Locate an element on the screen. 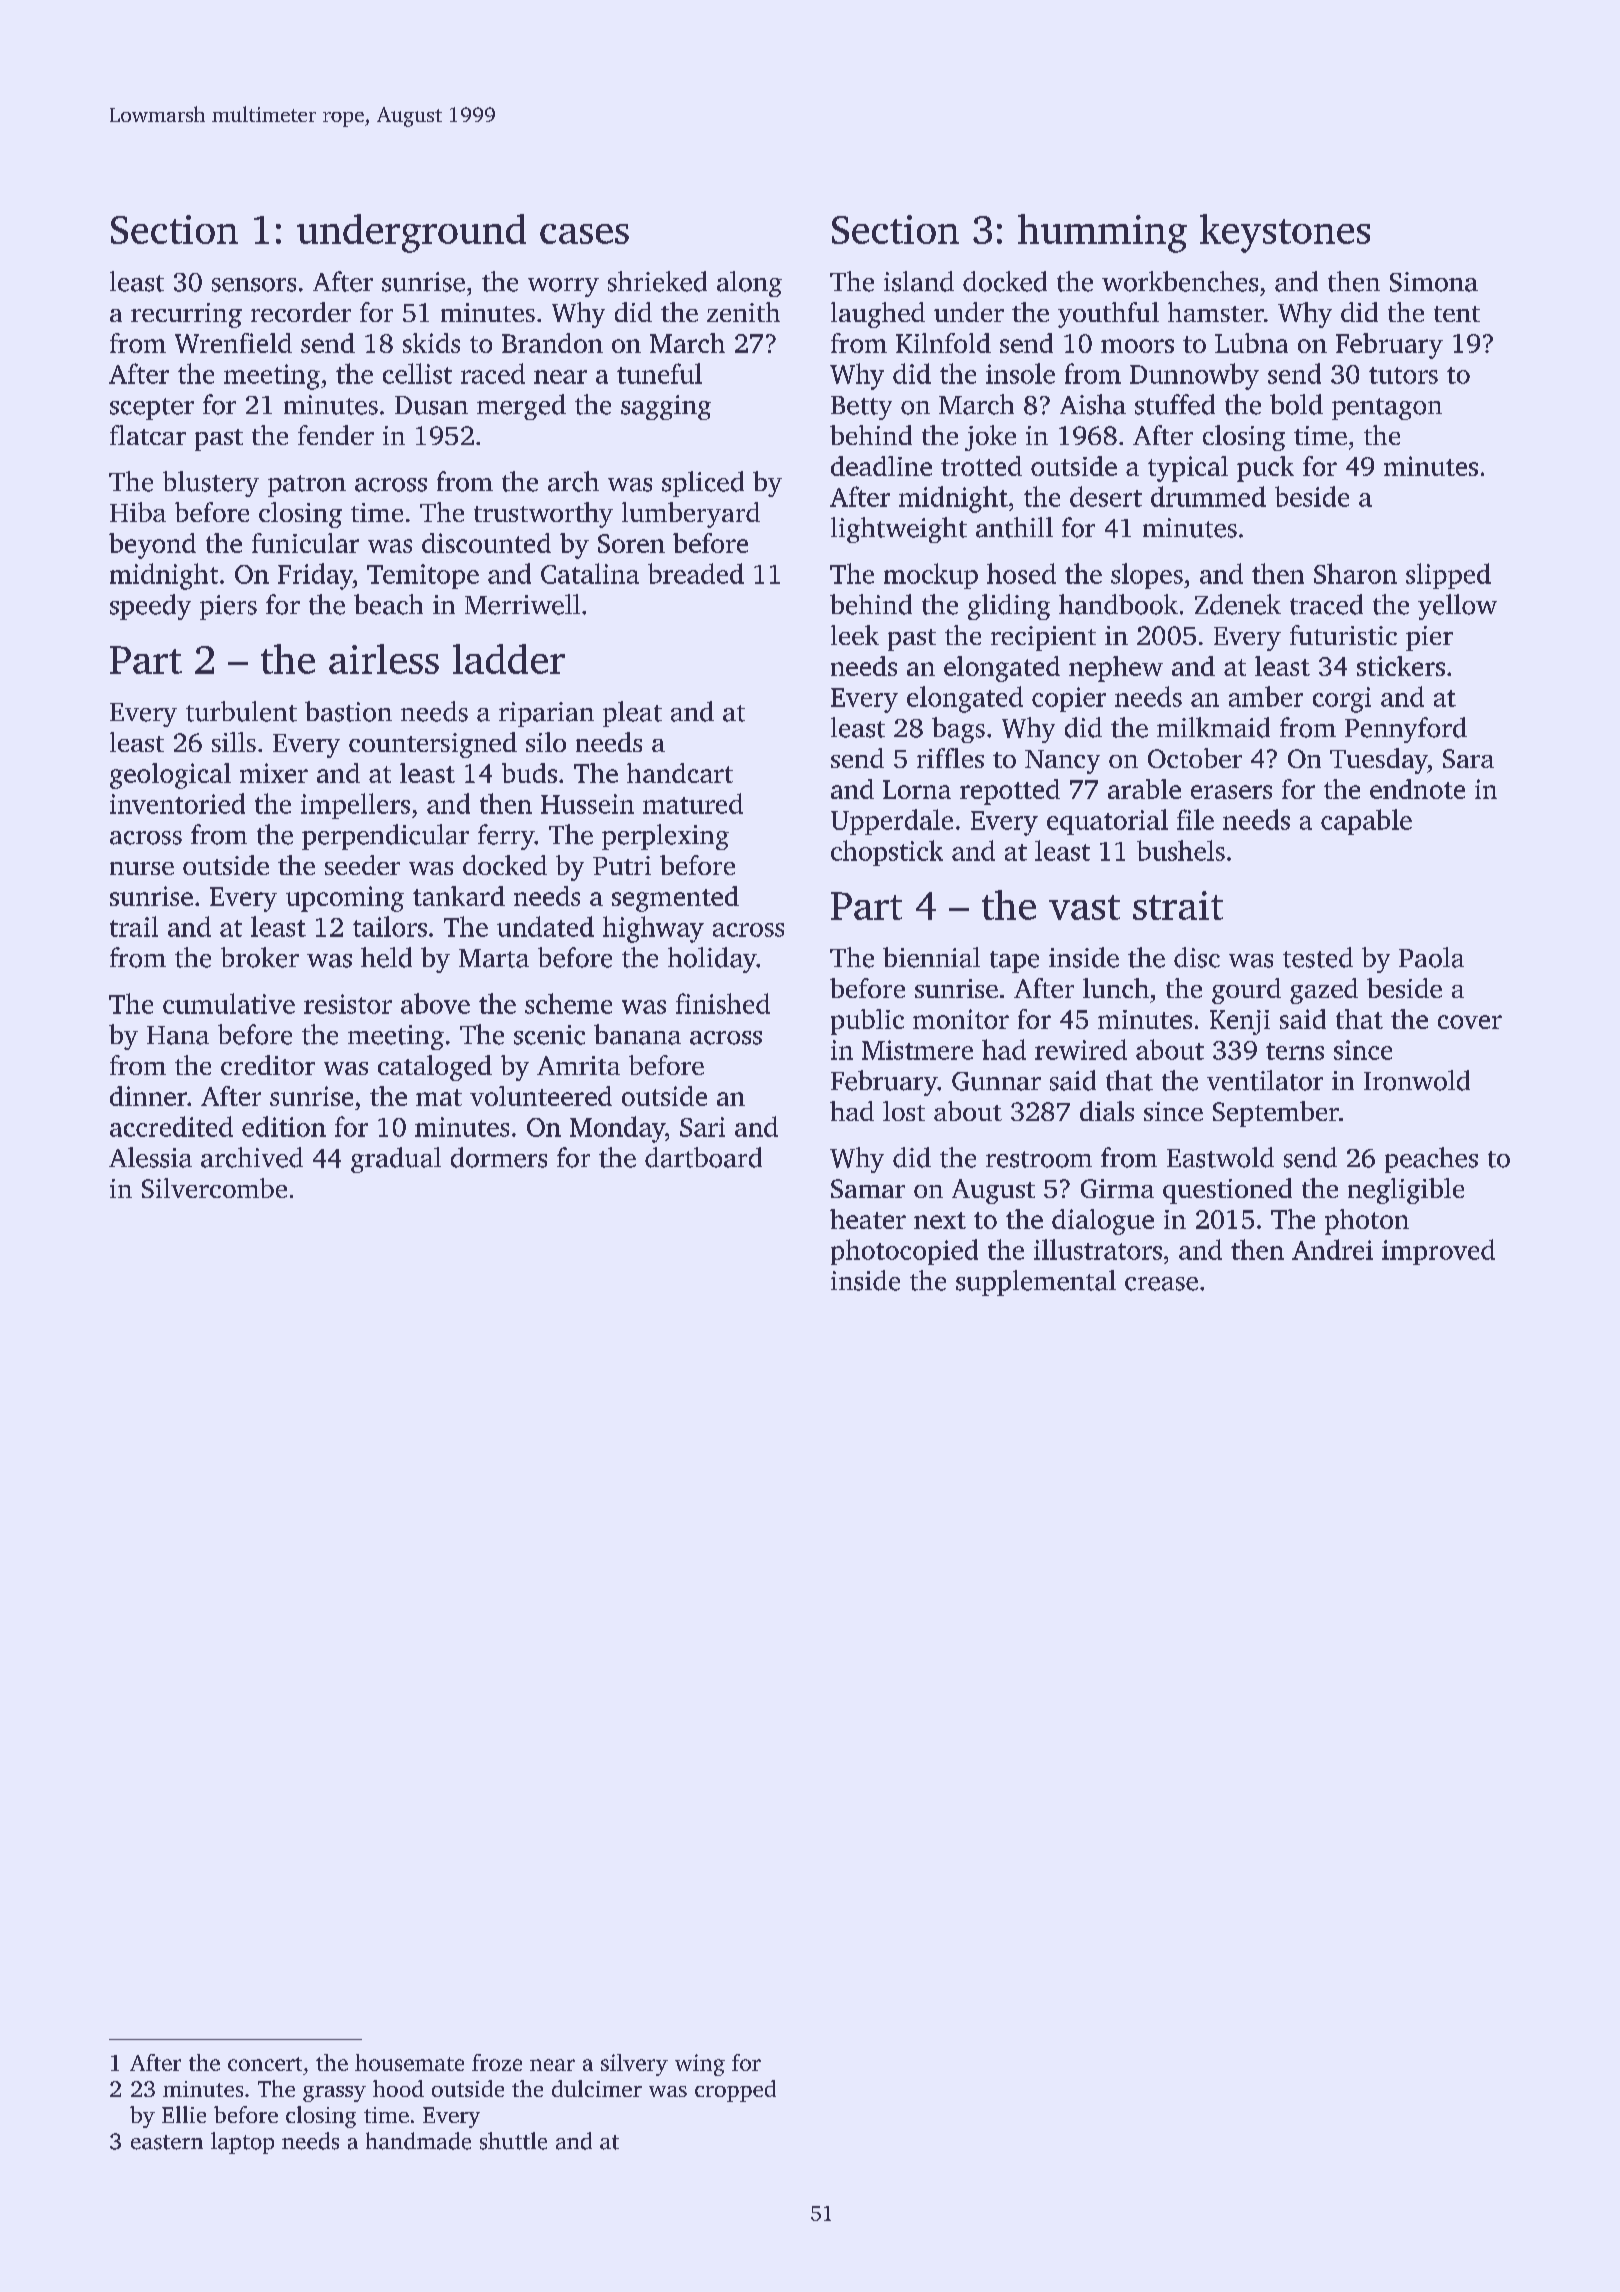  Silvercombe is located at coordinates (214, 1188).
